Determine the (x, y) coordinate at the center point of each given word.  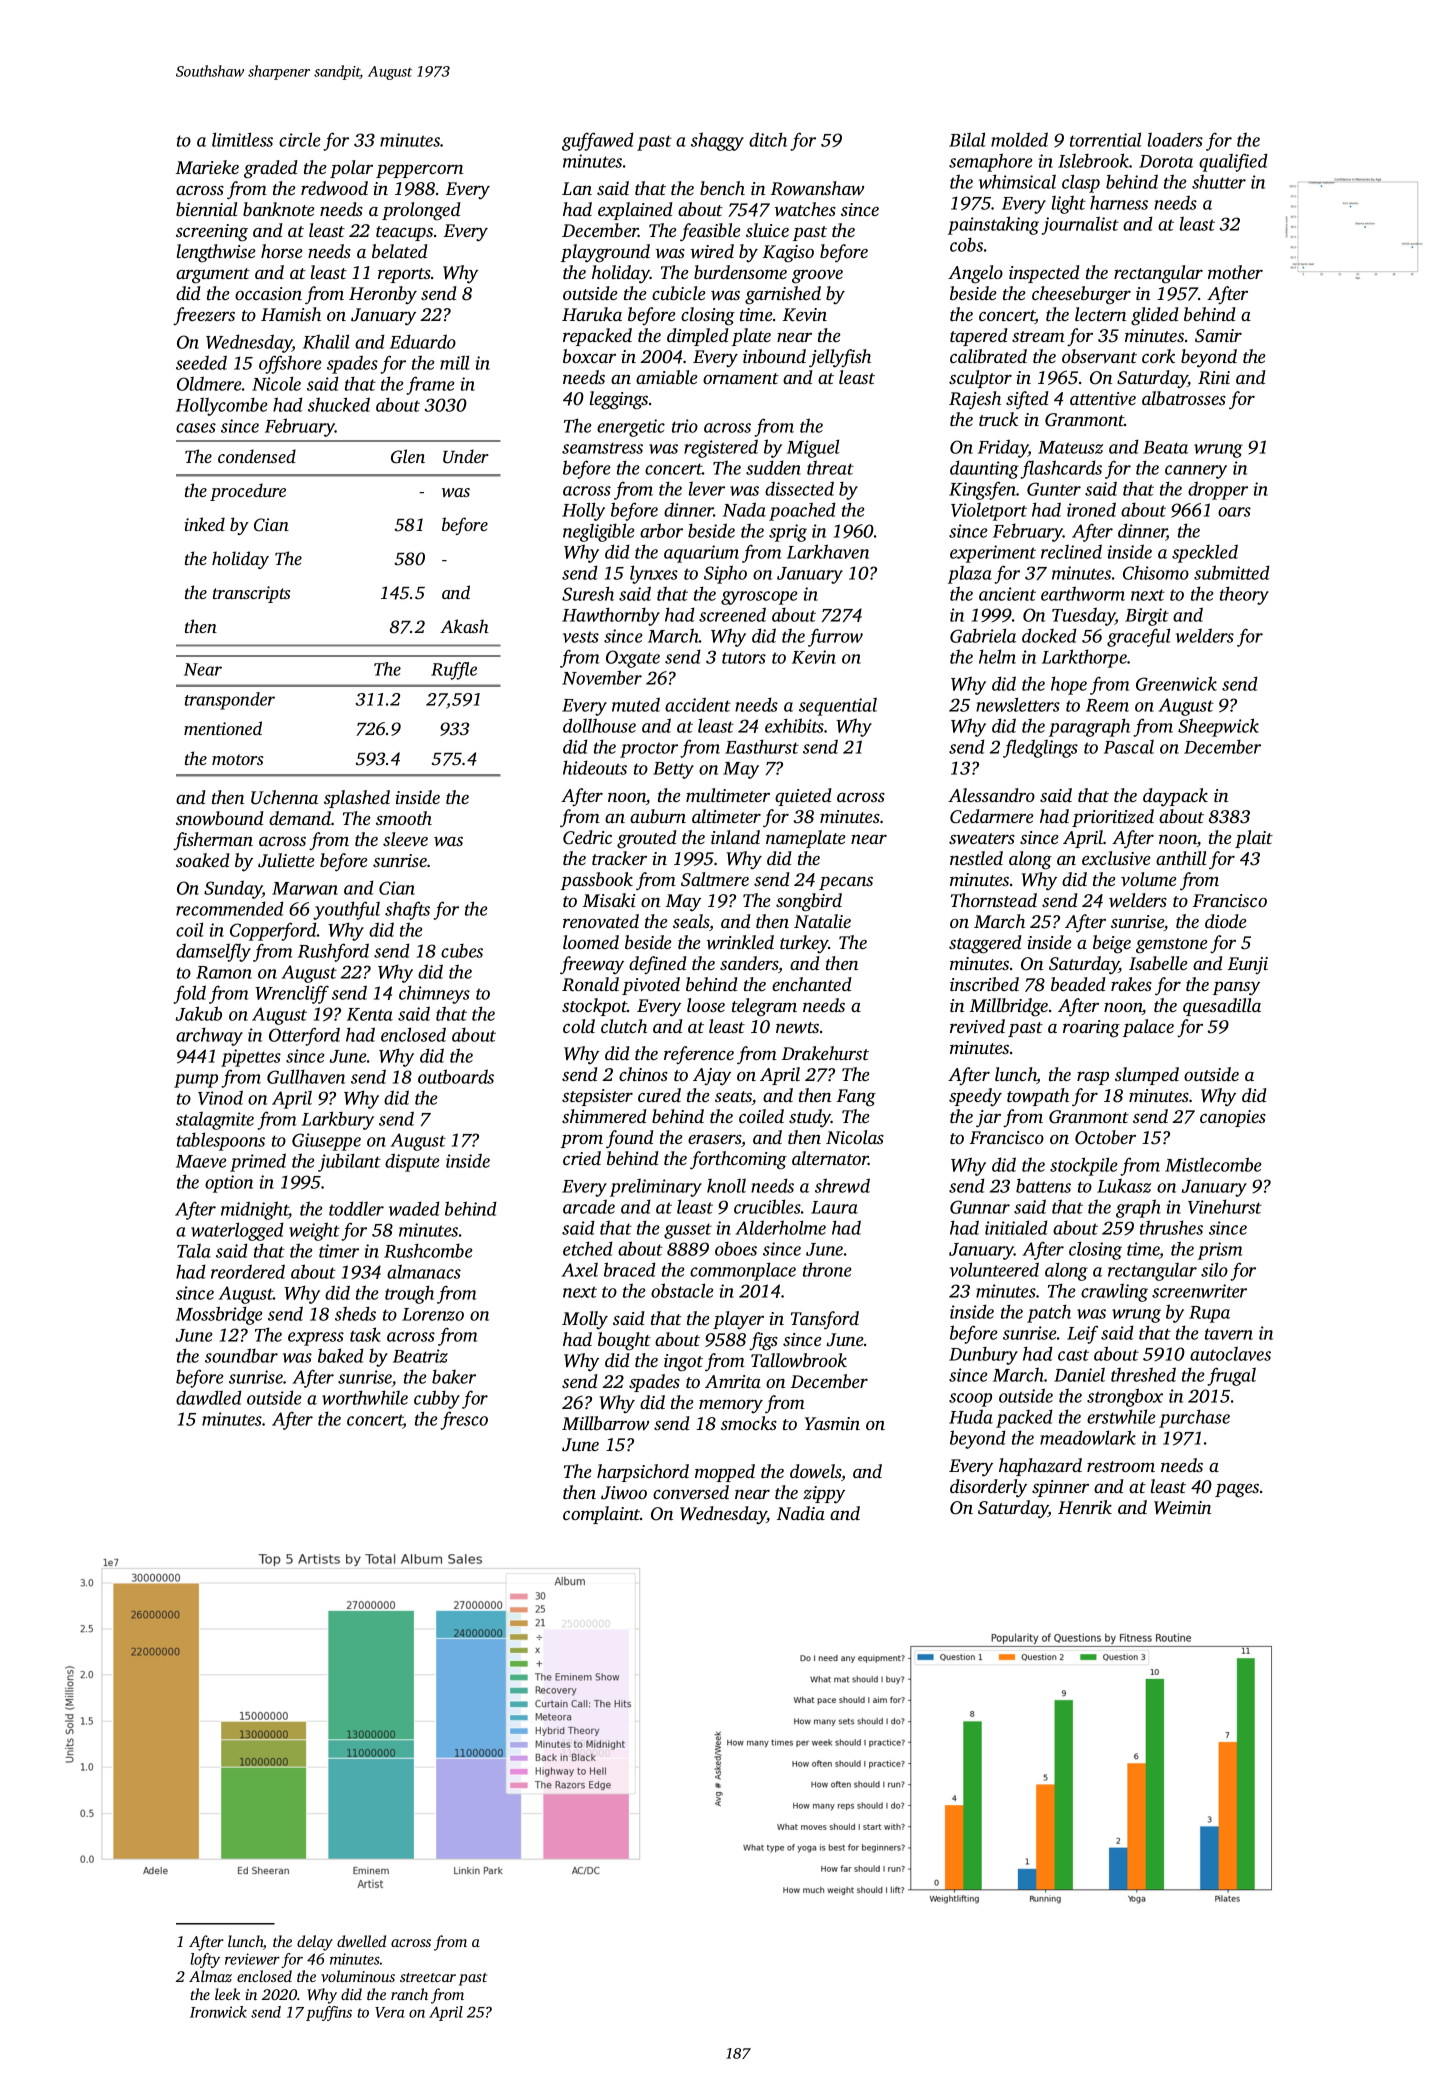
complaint (601, 1515)
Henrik (1085, 1507)
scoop (970, 1400)
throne (827, 1269)
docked (1049, 635)
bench (722, 188)
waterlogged (237, 1231)
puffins (329, 2013)
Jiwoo (624, 1493)
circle (300, 139)
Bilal (967, 139)
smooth (404, 818)
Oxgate (633, 659)
